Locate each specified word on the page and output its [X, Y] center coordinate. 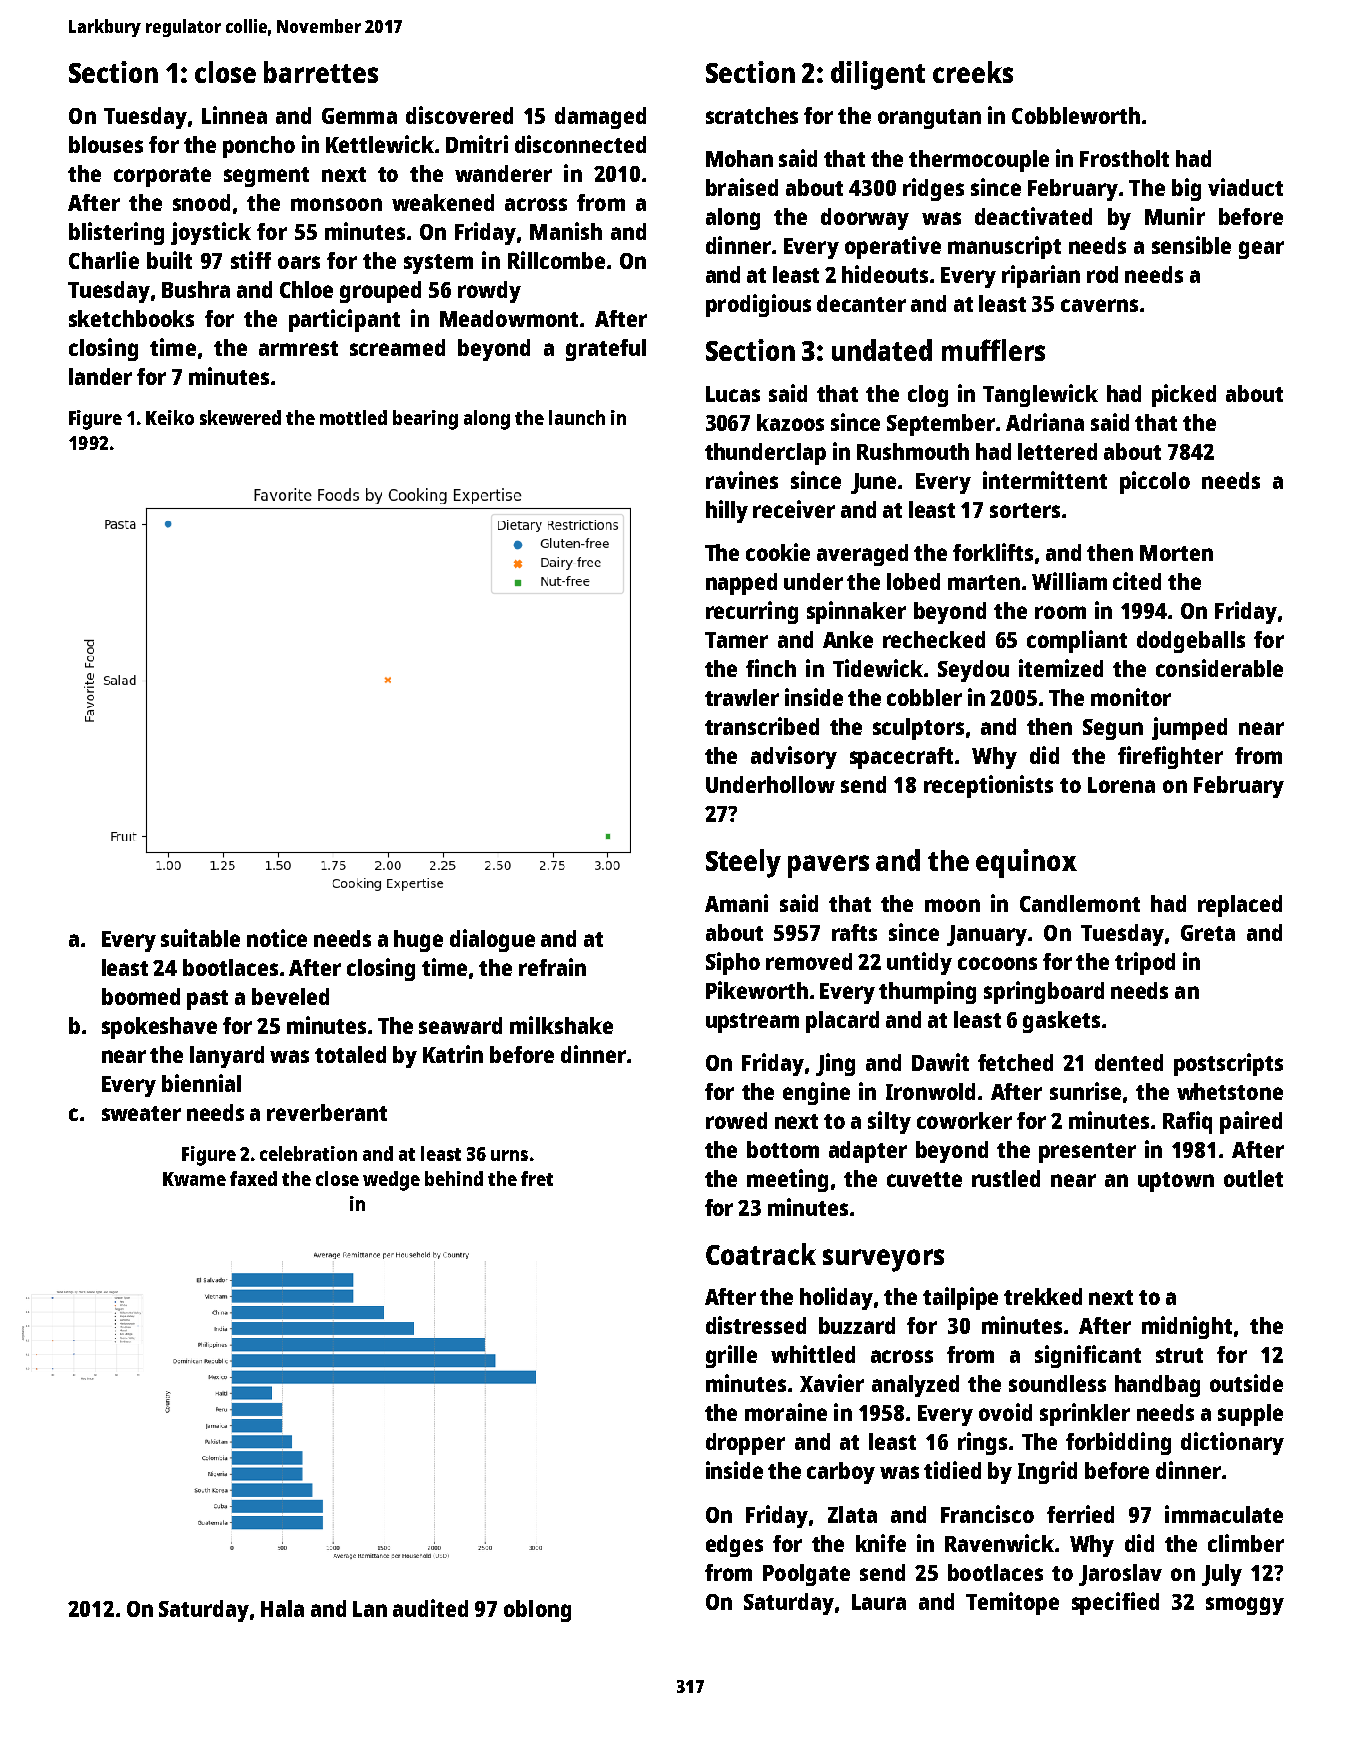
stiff [251, 260]
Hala [282, 1608]
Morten [1176, 553]
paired [1251, 1122]
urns [509, 1155]
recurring [752, 612]
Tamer [736, 640]
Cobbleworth [1076, 115]
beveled [290, 996]
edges [734, 1546]
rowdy [489, 292]
